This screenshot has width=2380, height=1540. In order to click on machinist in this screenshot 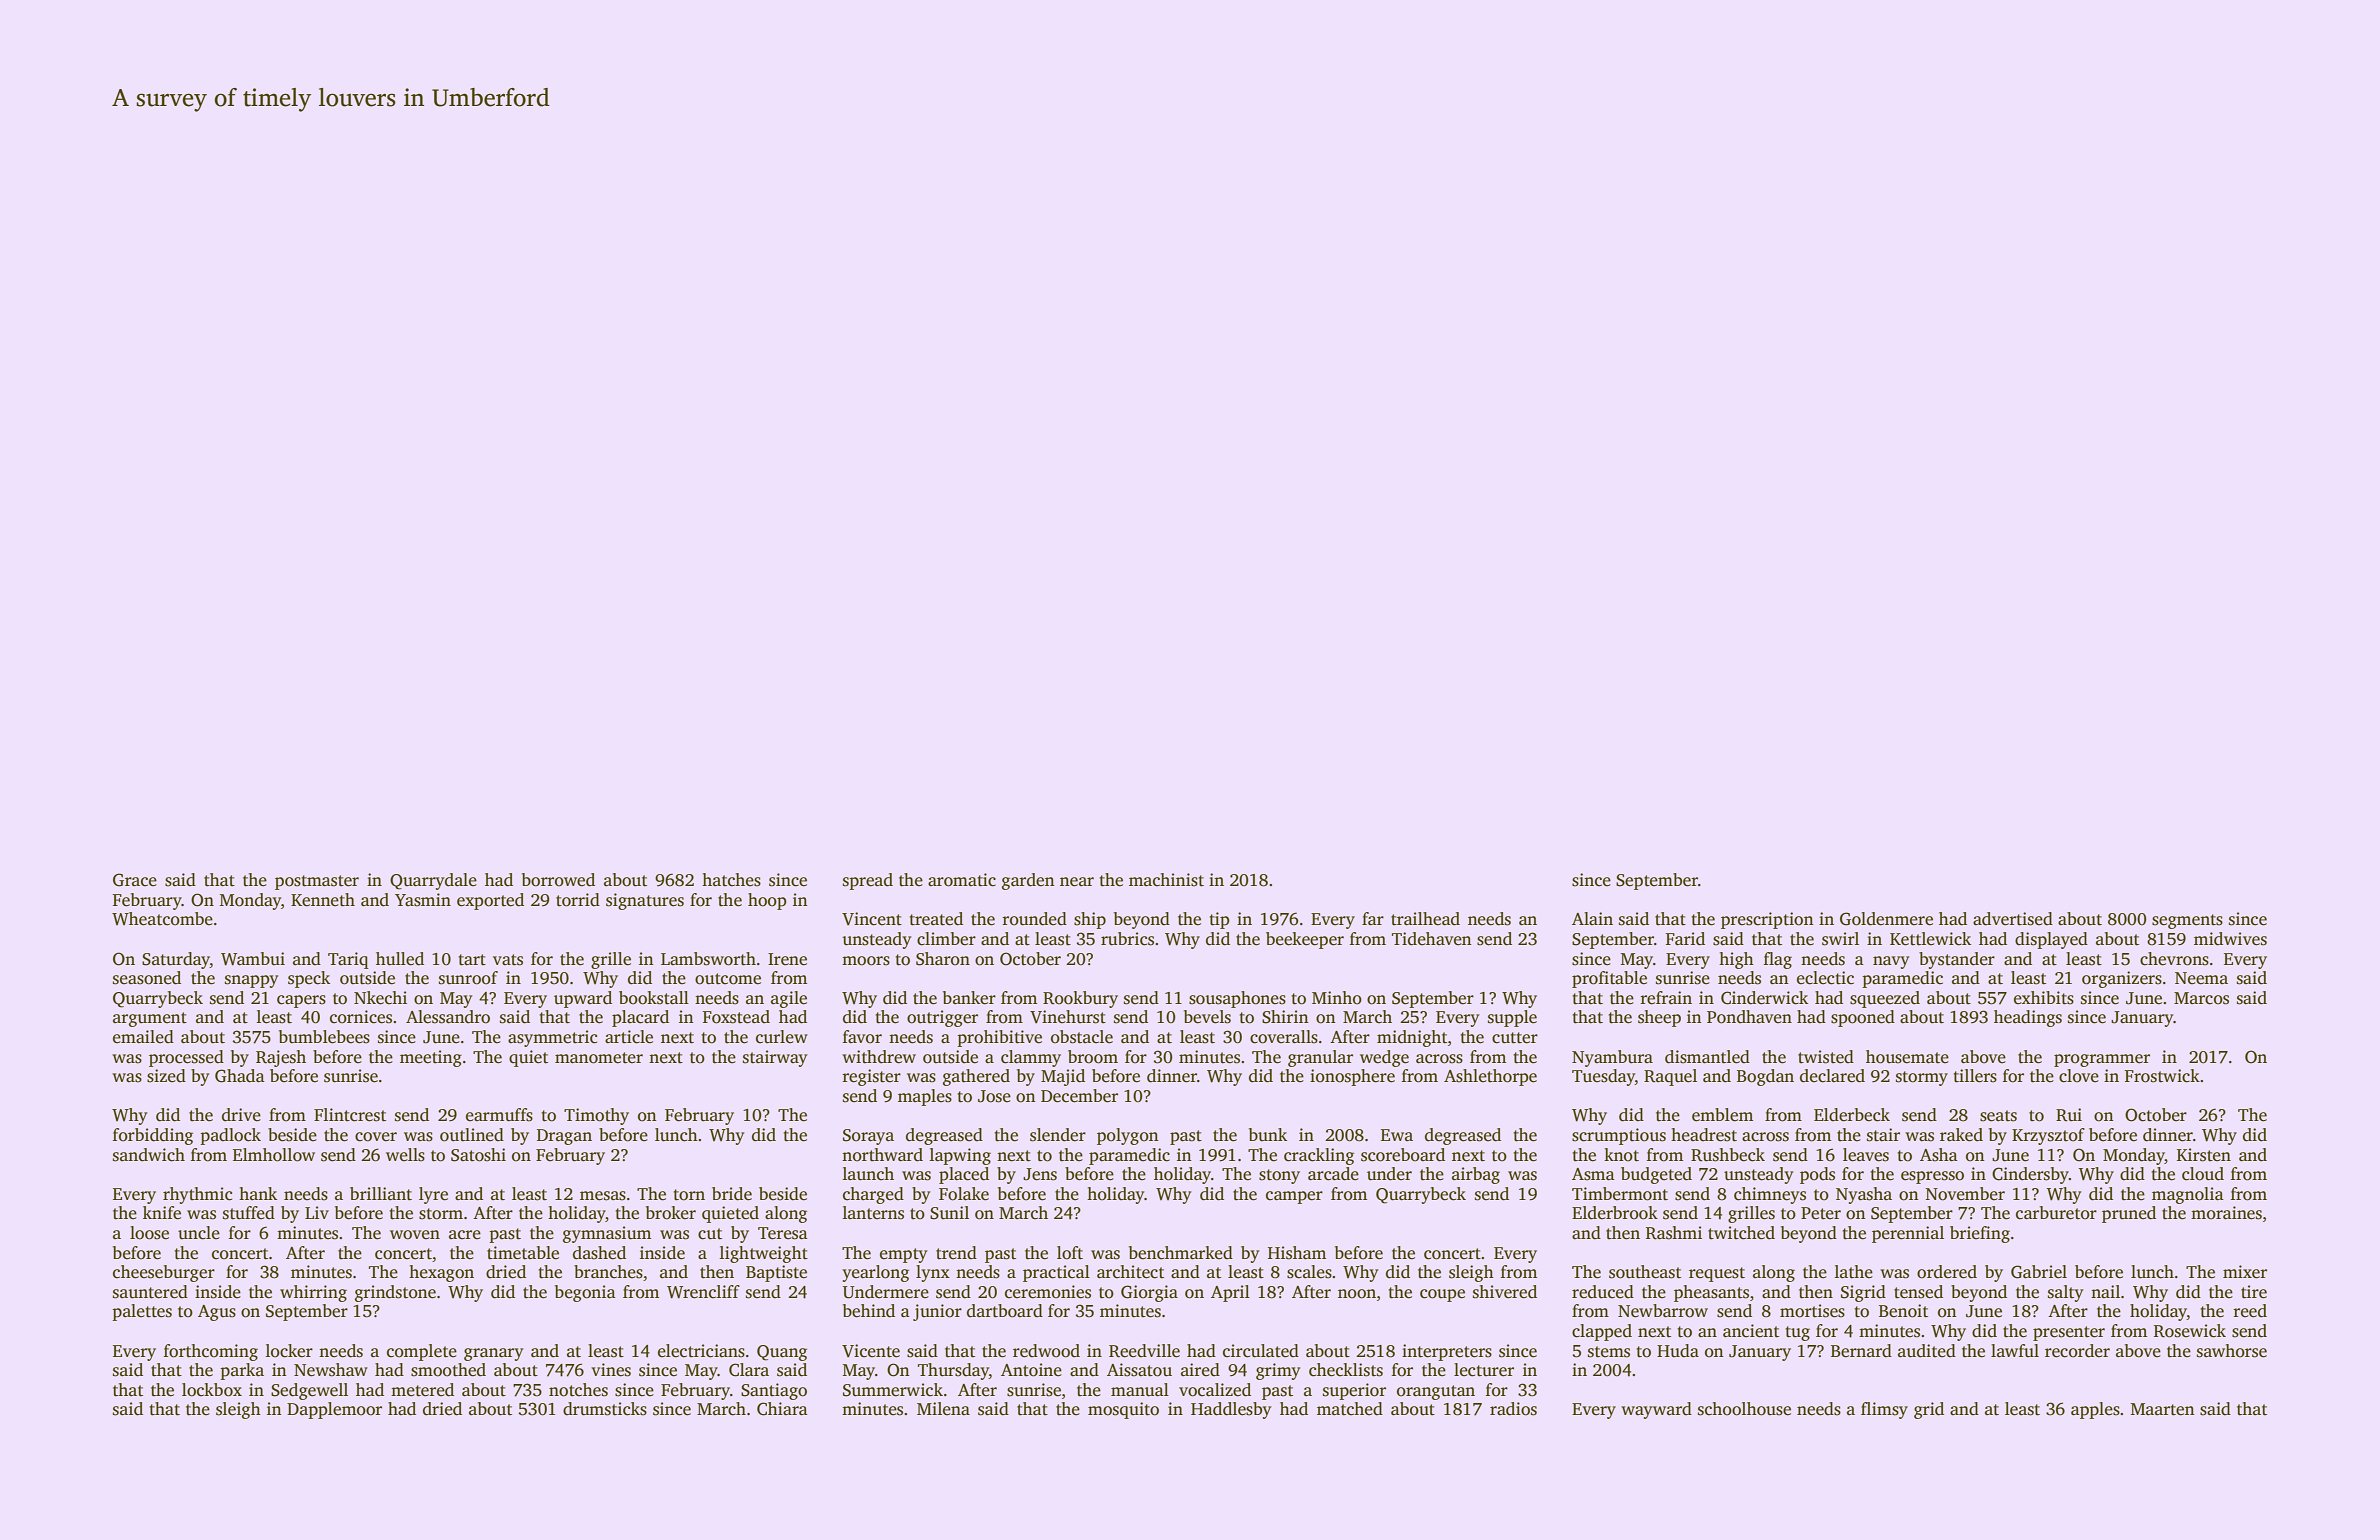, I will do `click(1166, 880)`.
